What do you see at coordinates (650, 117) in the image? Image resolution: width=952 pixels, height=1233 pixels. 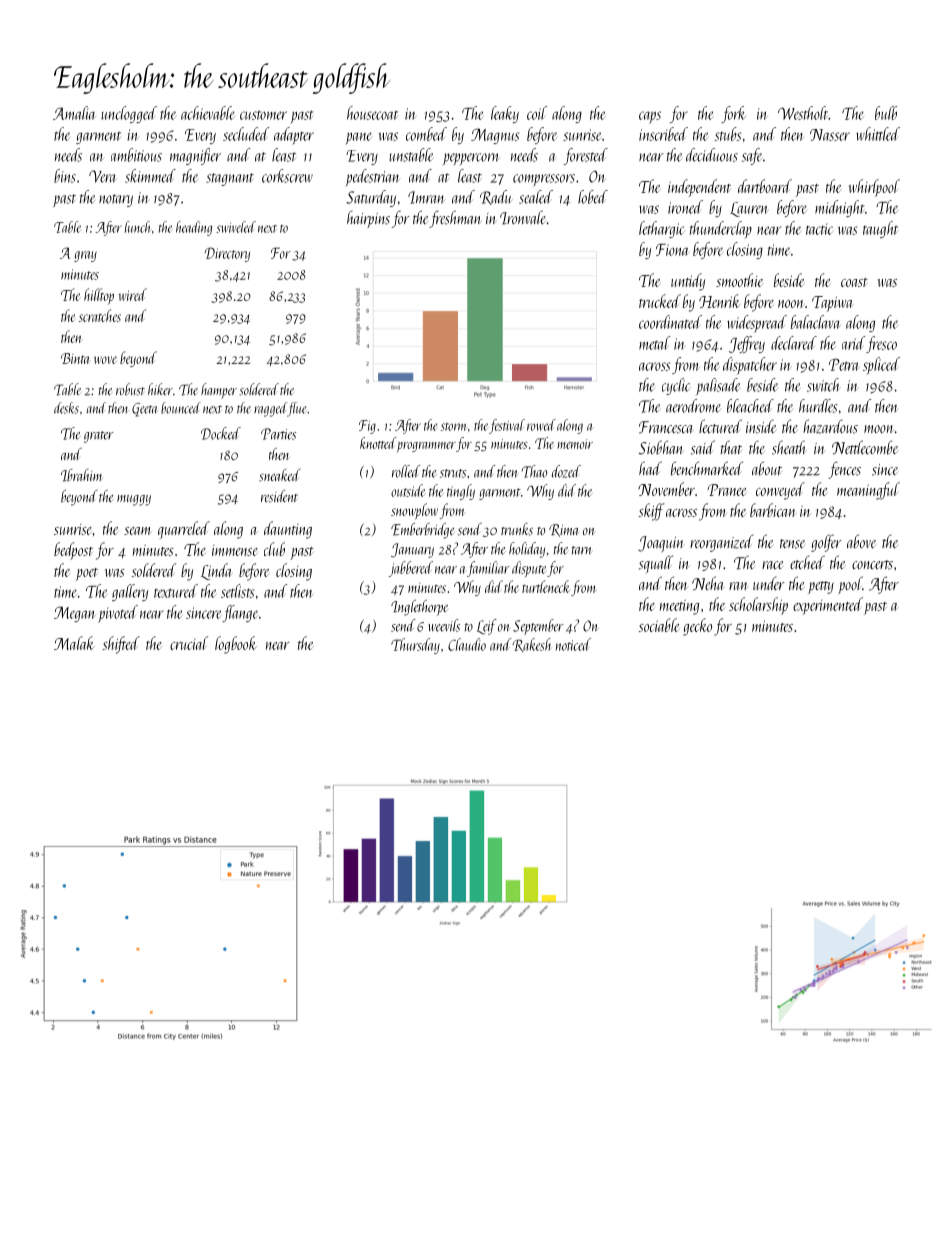 I see `caps` at bounding box center [650, 117].
